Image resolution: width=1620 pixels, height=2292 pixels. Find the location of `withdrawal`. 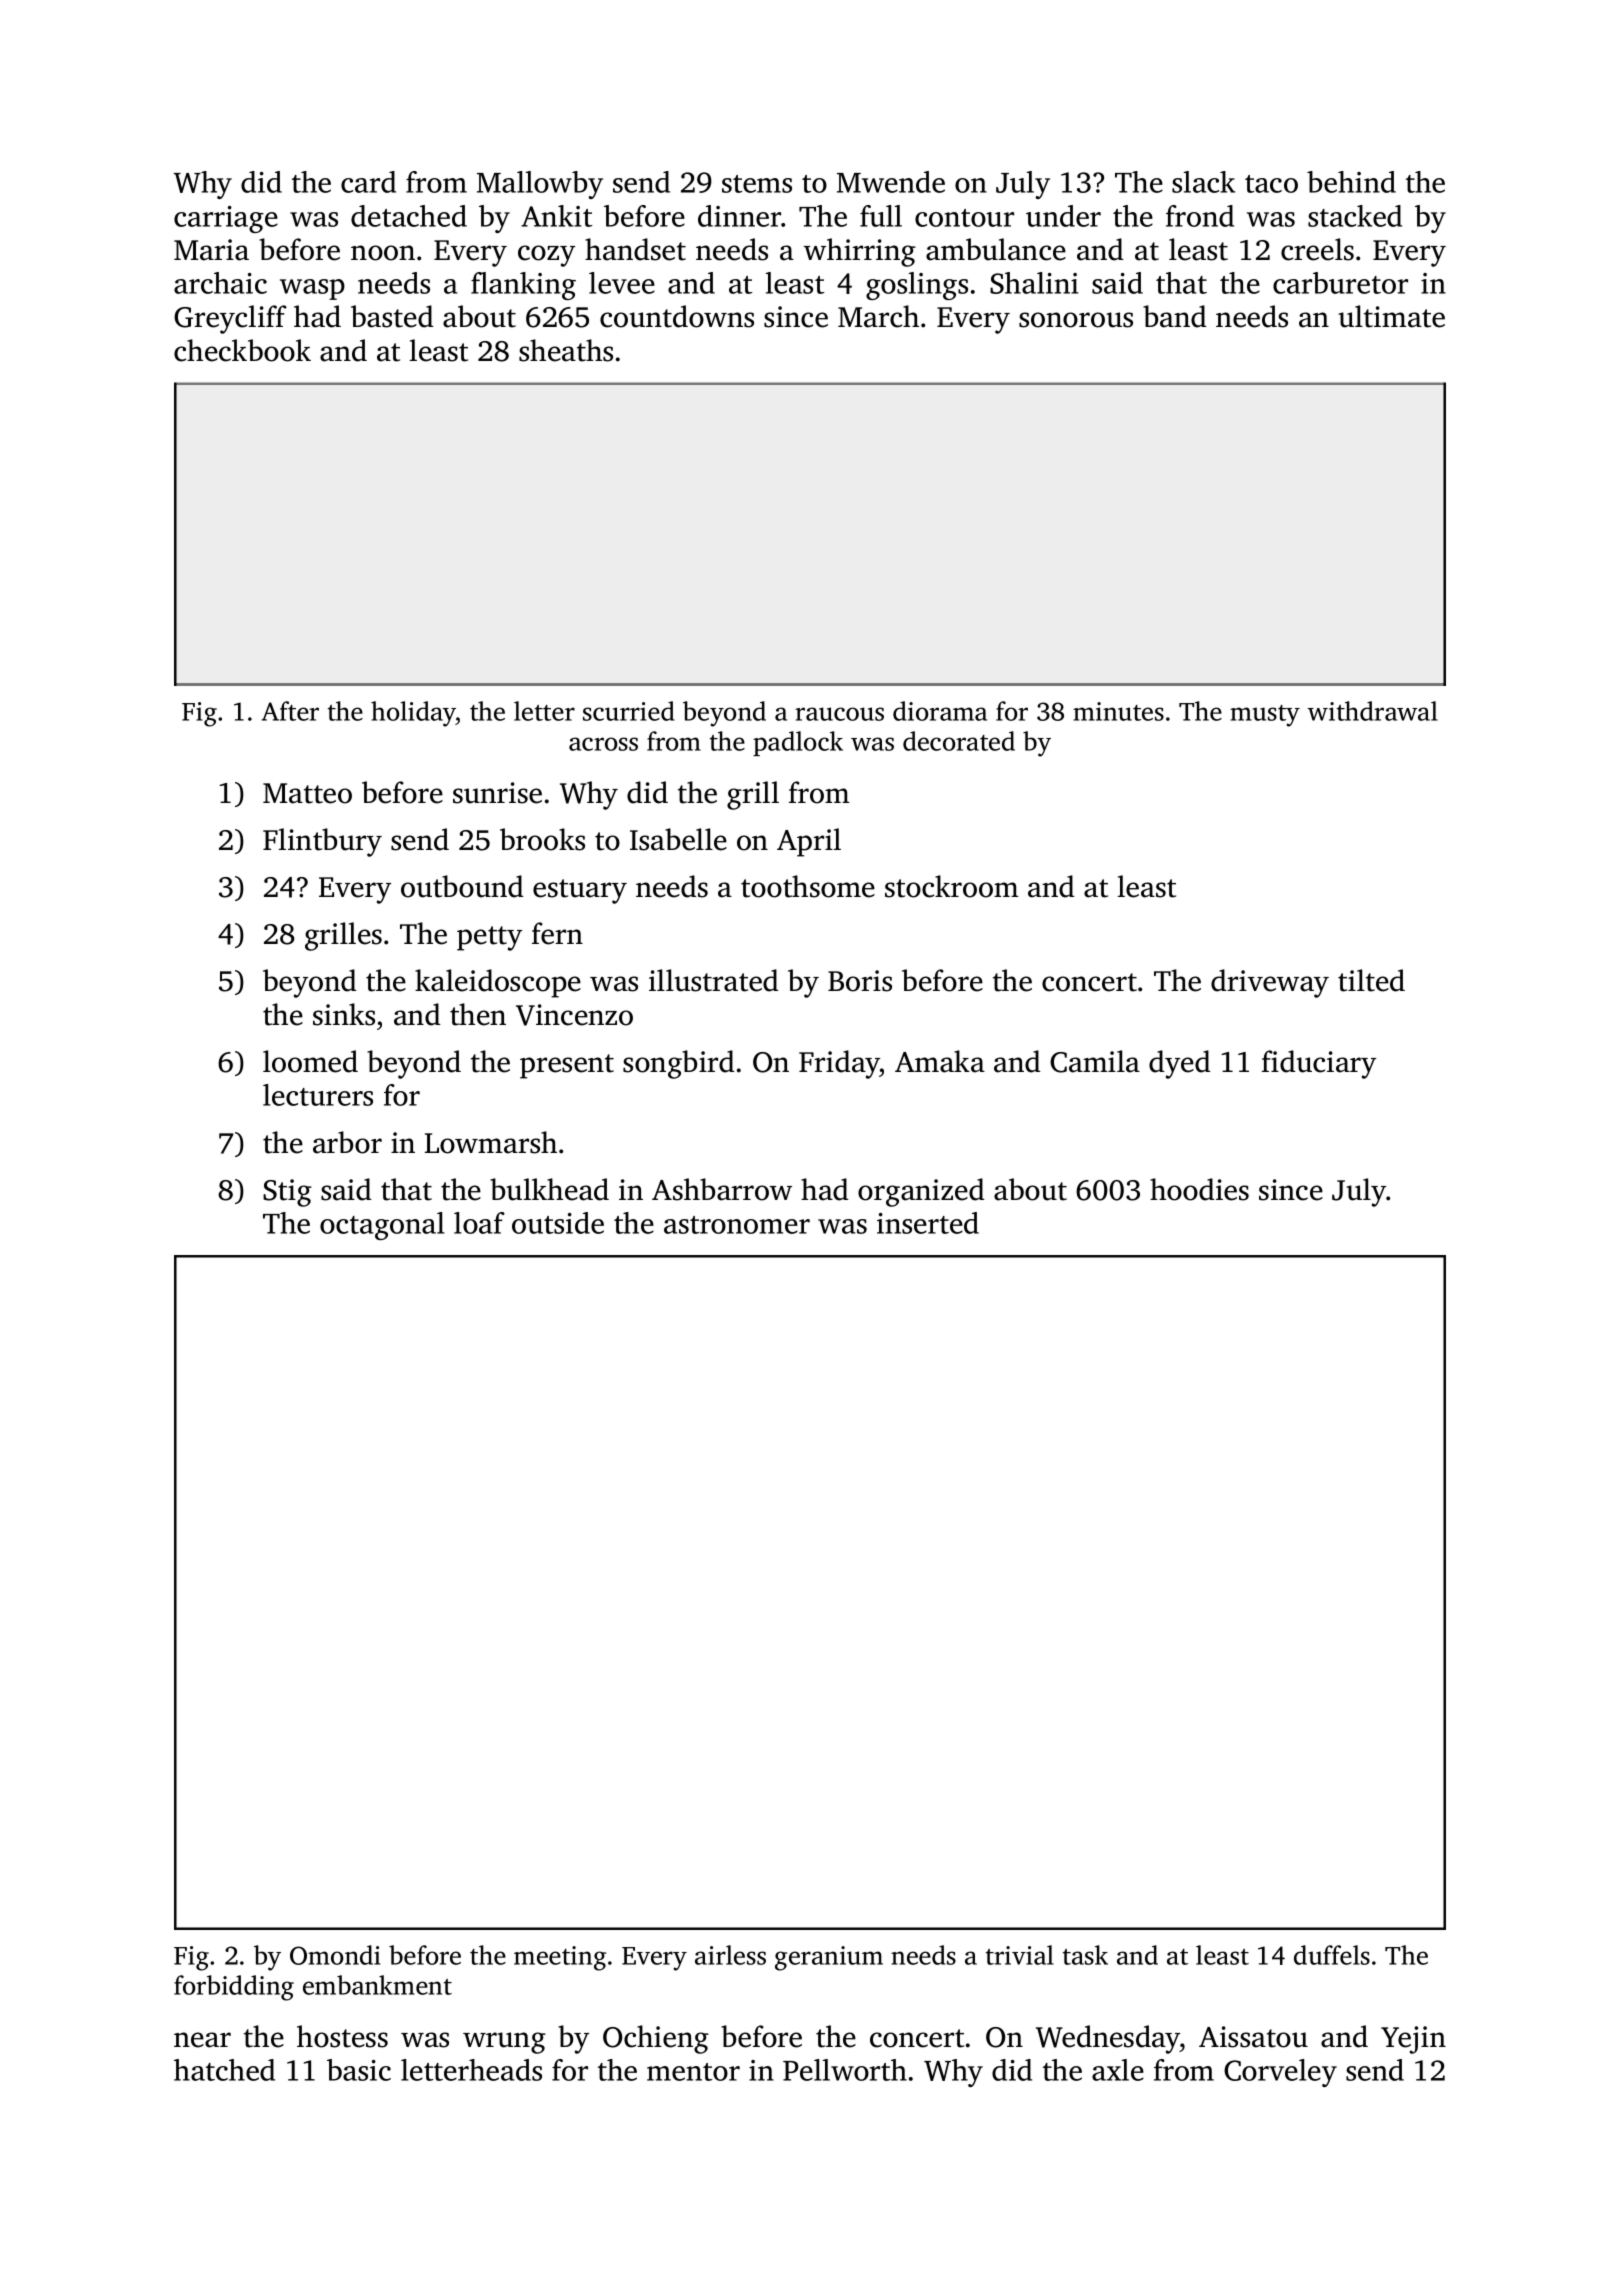

withdrawal is located at coordinates (1373, 711).
